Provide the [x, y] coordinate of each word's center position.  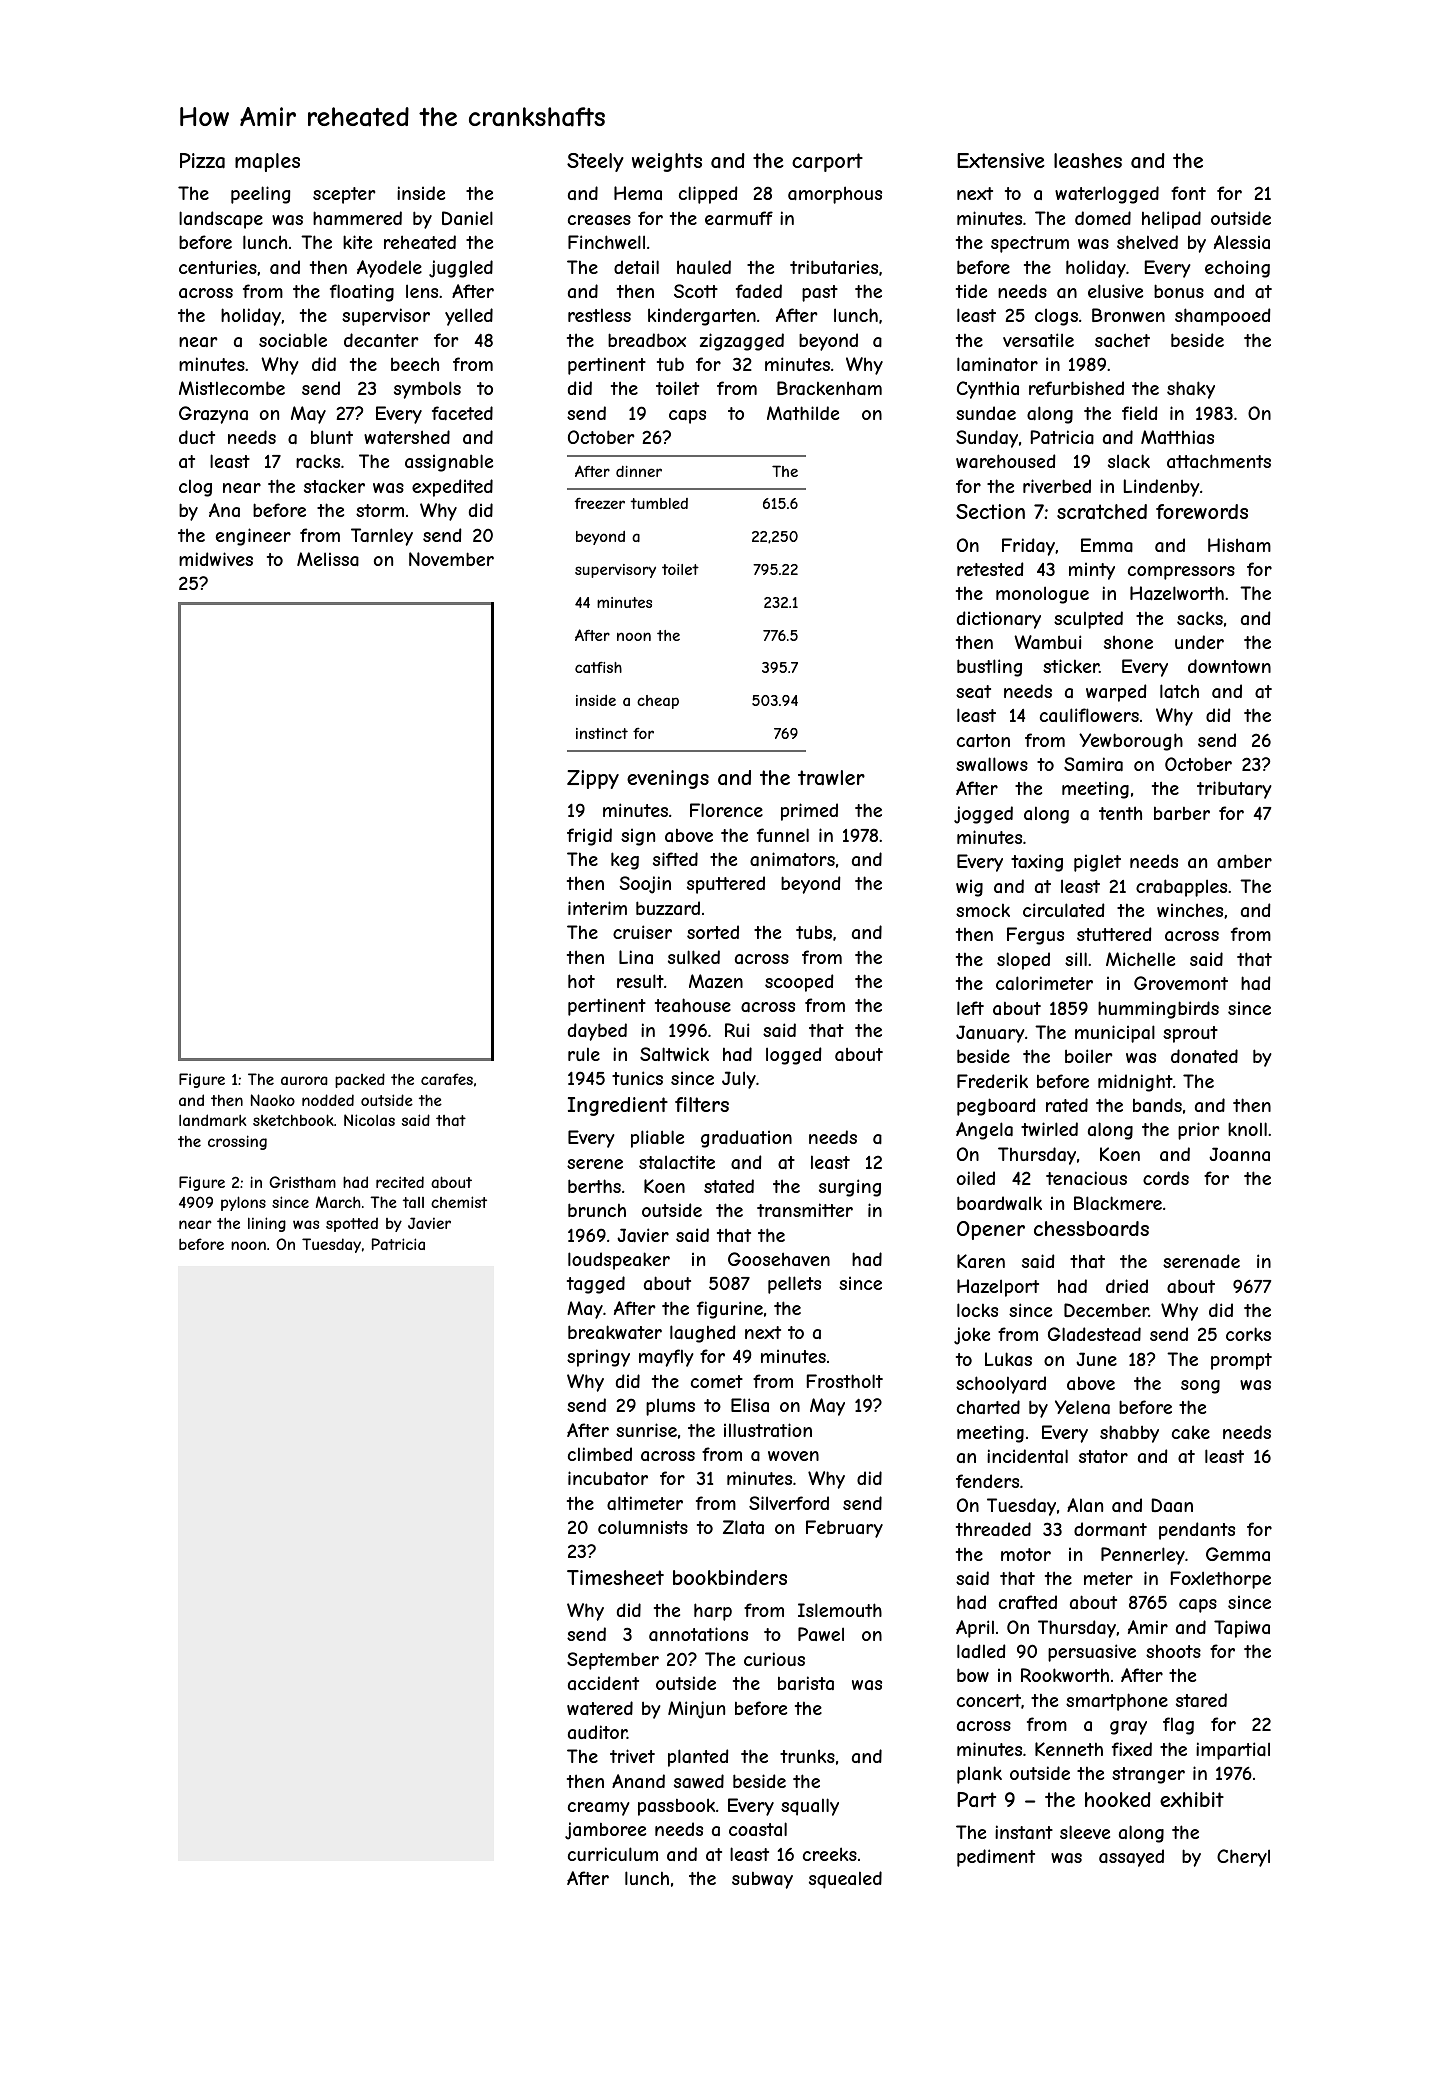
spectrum [1030, 244]
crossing [237, 1142]
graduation [746, 1139]
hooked [1118, 1799]
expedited [452, 488]
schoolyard [1001, 1385]
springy [598, 1358]
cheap [658, 702]
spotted [352, 1224]
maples [267, 162]
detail [636, 267]
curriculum [613, 1854]
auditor [597, 1732]
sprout [1190, 1034]
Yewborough [1131, 742]
